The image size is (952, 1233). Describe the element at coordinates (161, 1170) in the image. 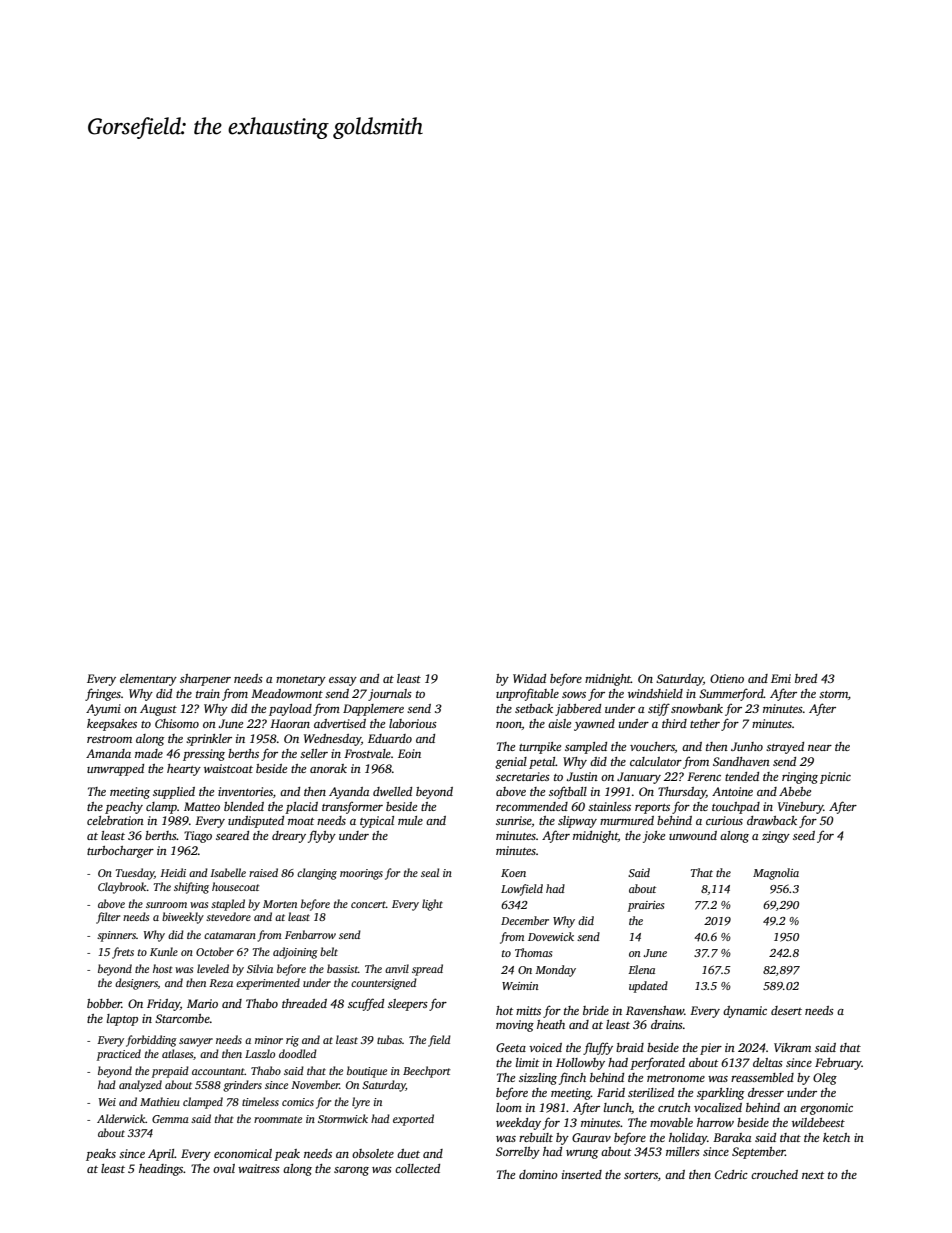

I see `headings` at that location.
